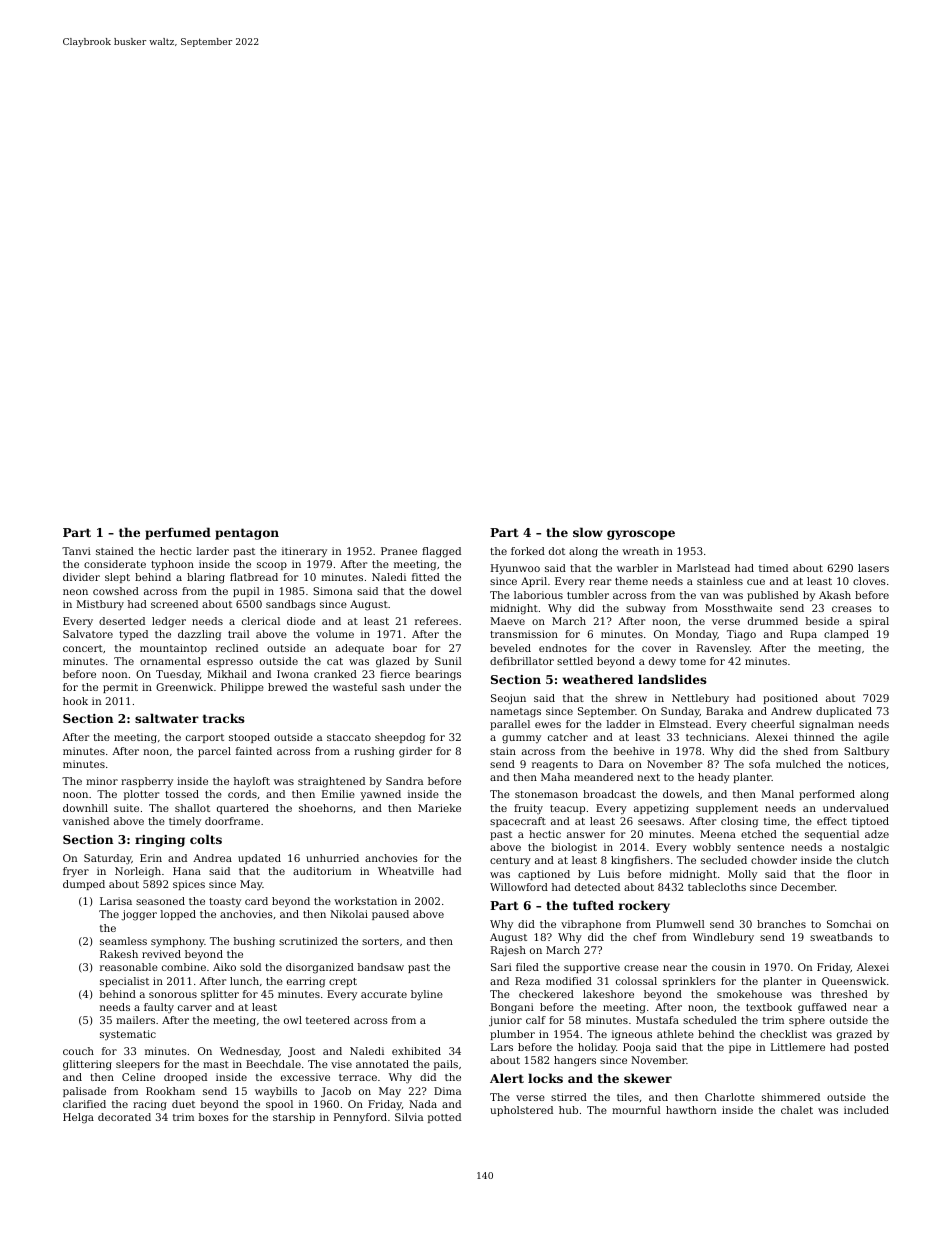  What do you see at coordinates (519, 887) in the screenshot?
I see `Willowford` at bounding box center [519, 887].
